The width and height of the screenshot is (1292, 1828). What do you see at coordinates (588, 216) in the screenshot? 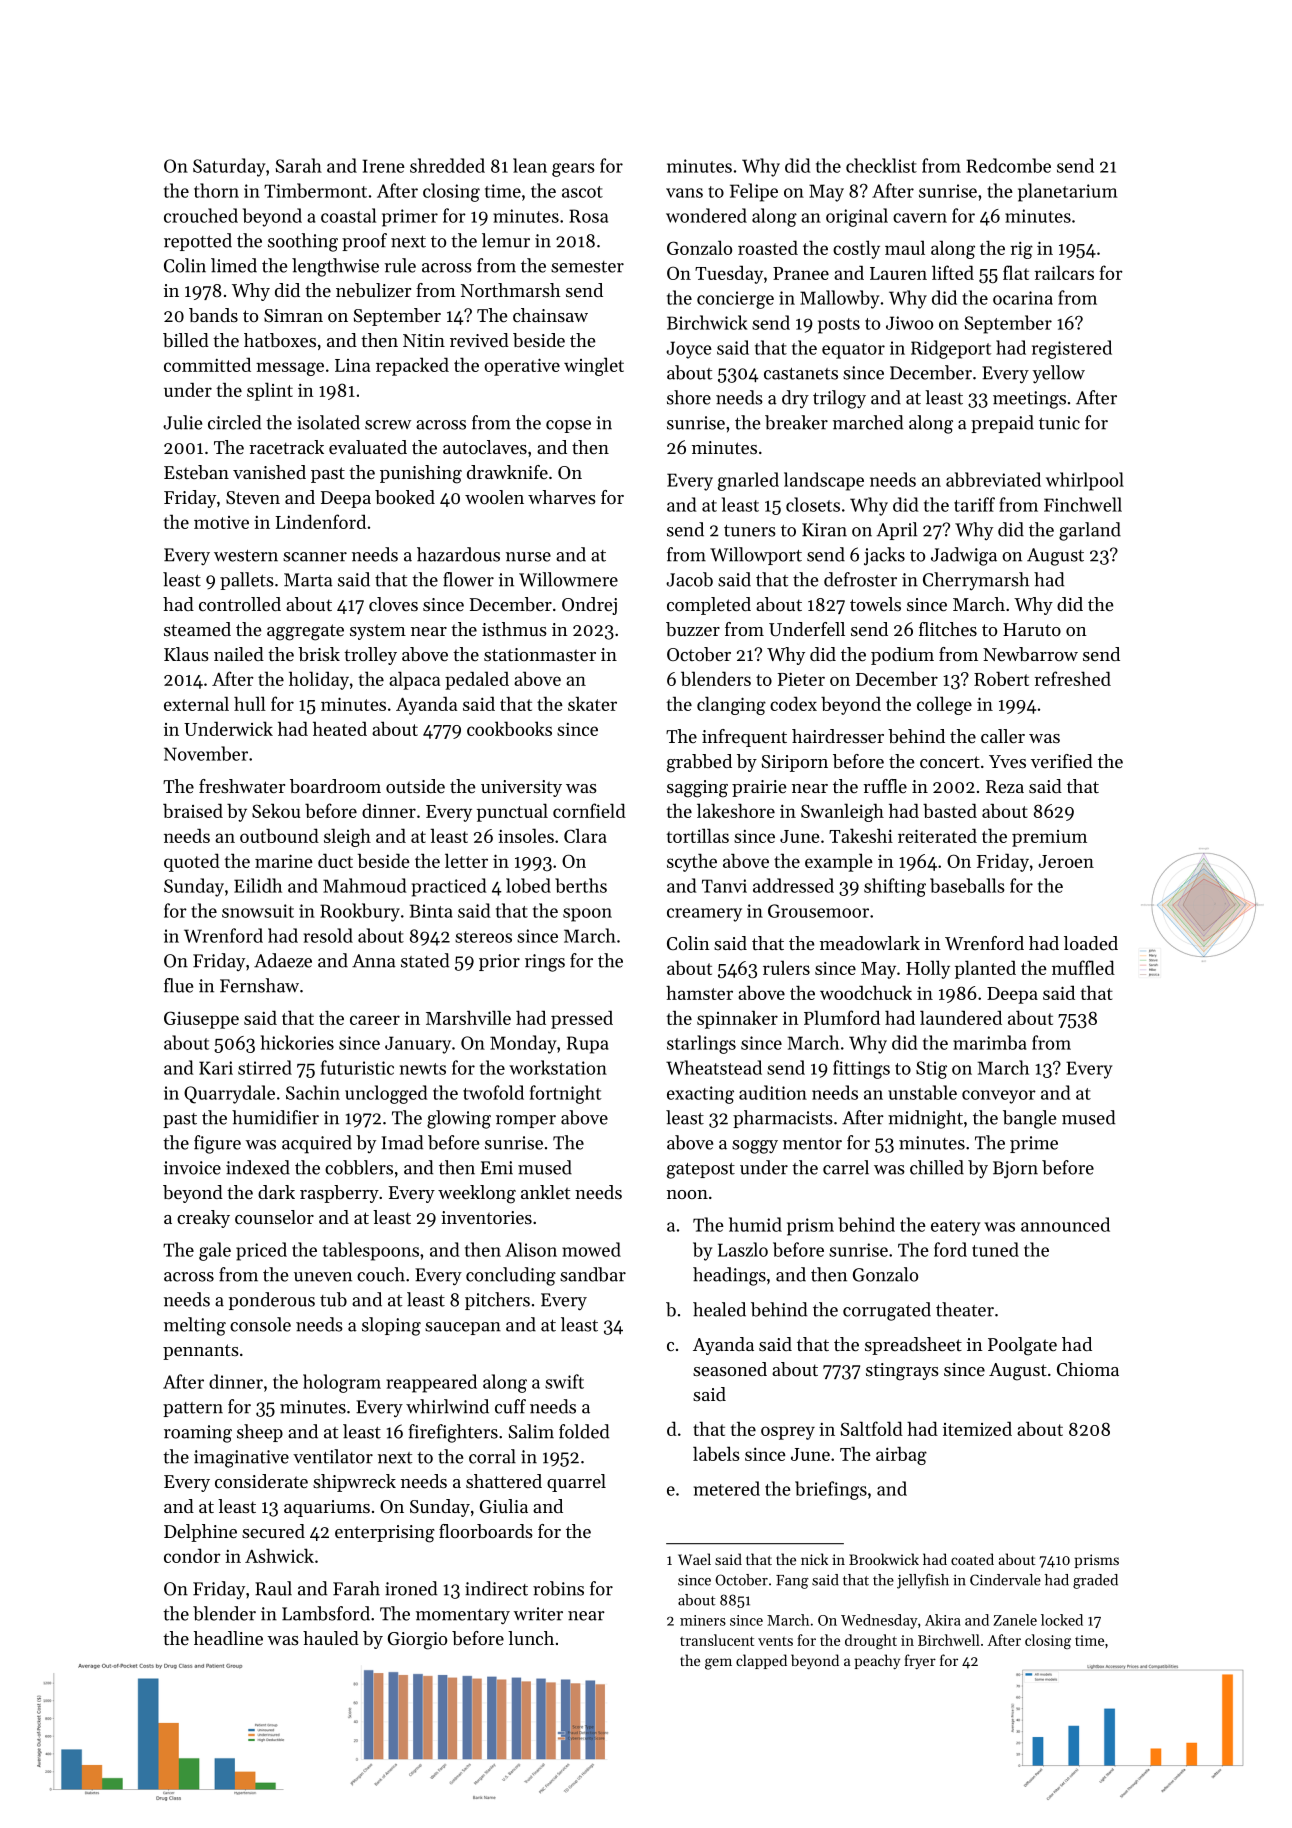
I see `Rosa` at bounding box center [588, 216].
